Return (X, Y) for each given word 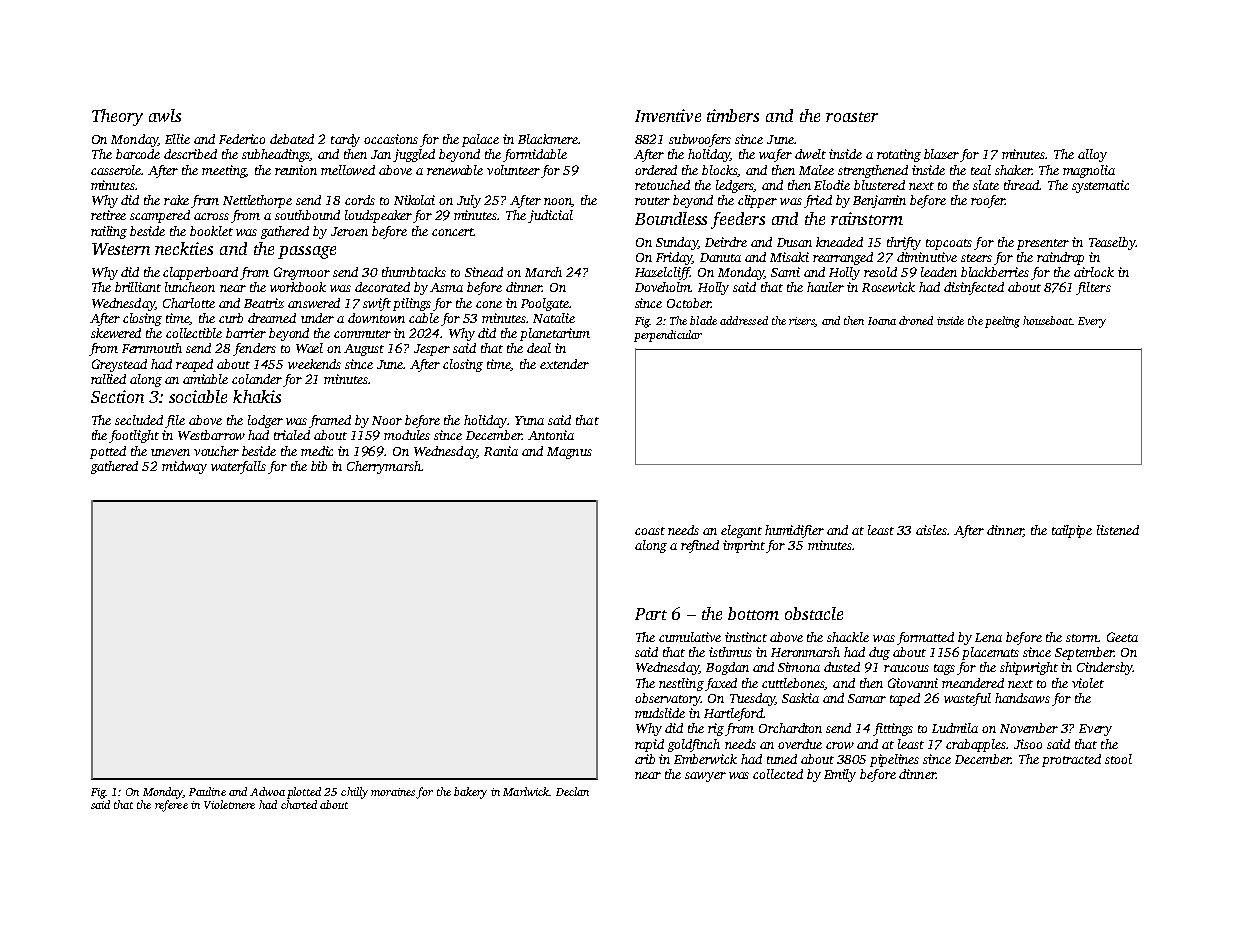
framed (330, 421)
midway (184, 467)
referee (171, 806)
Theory (117, 117)
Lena (988, 637)
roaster (852, 117)
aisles (931, 530)
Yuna (529, 420)
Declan (572, 791)
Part (651, 614)
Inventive (668, 115)
